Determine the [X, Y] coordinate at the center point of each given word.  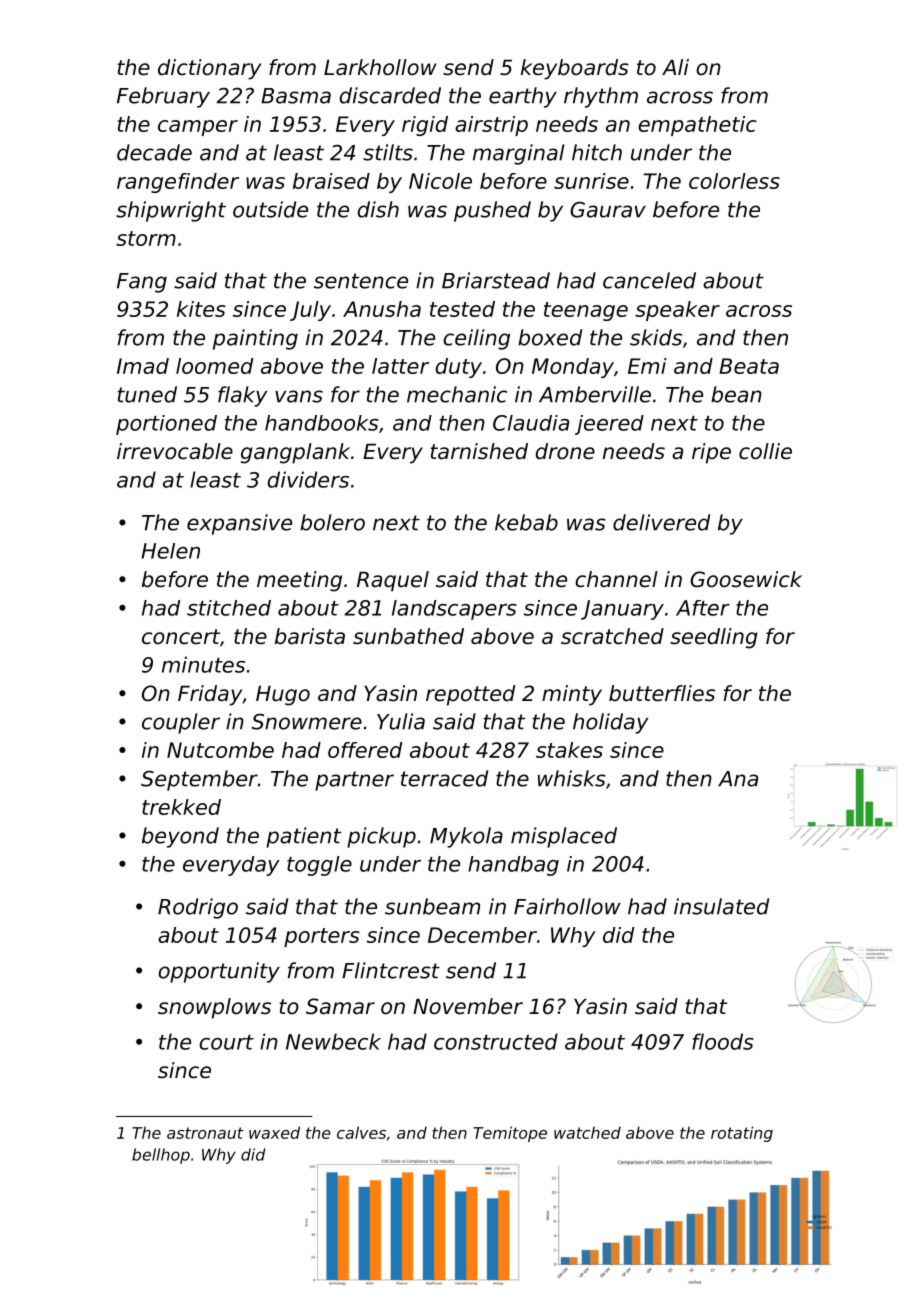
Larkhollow [380, 67]
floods [723, 1041]
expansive [239, 524]
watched [587, 1132]
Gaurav [608, 209]
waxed [274, 1132]
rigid [425, 126]
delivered [661, 522]
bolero [332, 522]
